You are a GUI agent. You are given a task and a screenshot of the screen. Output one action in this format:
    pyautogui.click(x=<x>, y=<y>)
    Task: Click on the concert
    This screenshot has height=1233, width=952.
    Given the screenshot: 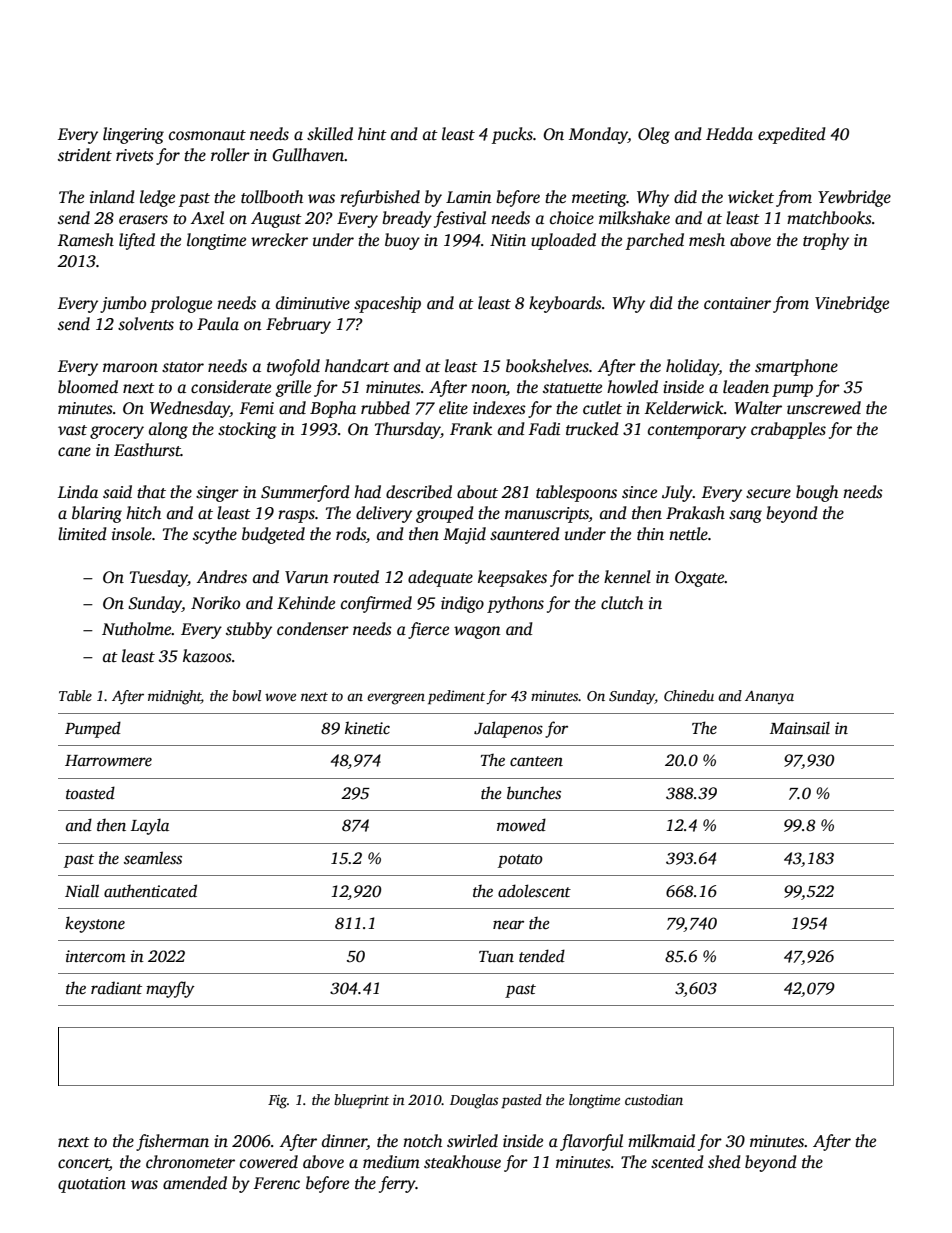 What is the action you would take?
    pyautogui.click(x=84, y=1164)
